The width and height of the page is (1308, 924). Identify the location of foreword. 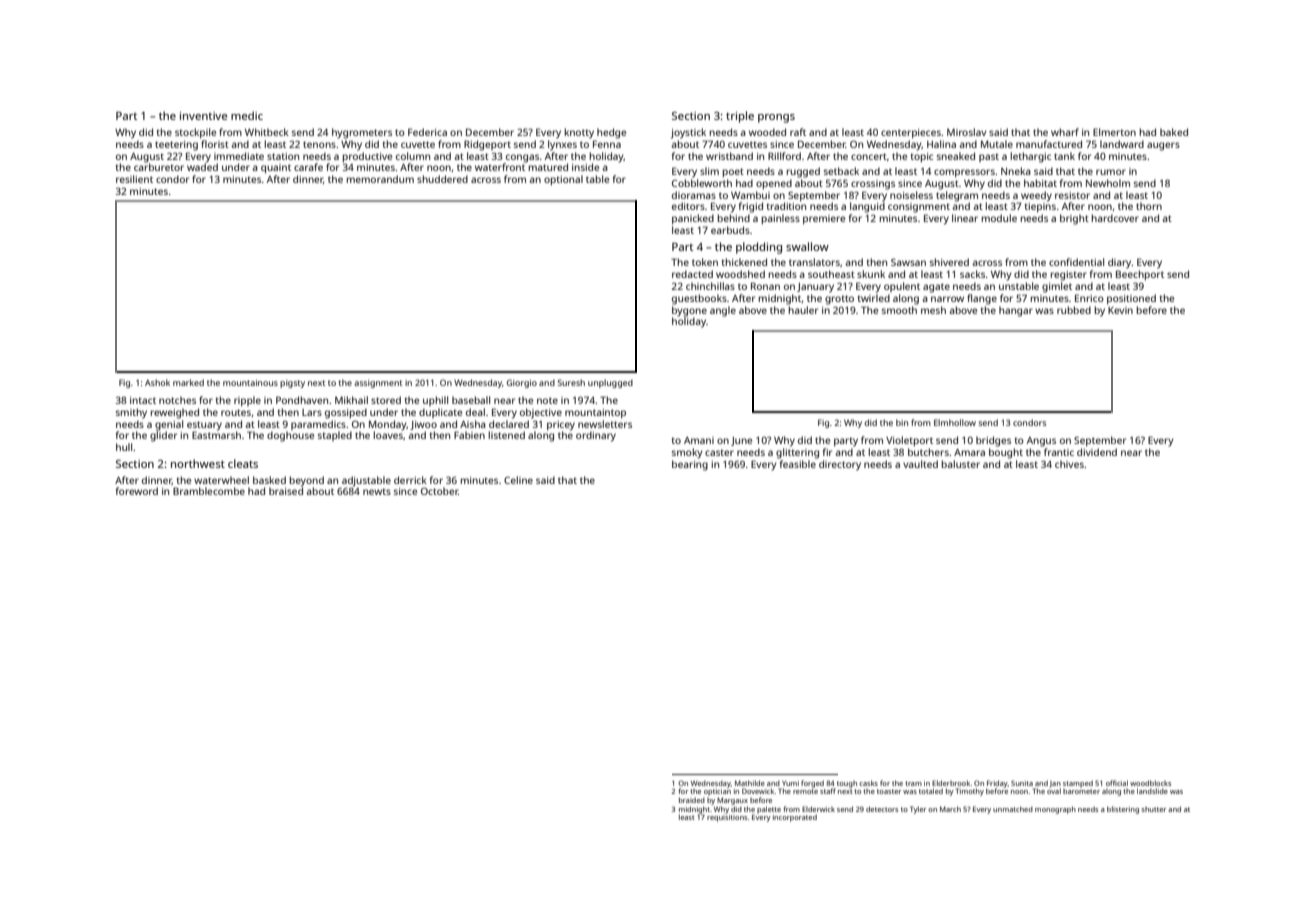
(137, 491).
